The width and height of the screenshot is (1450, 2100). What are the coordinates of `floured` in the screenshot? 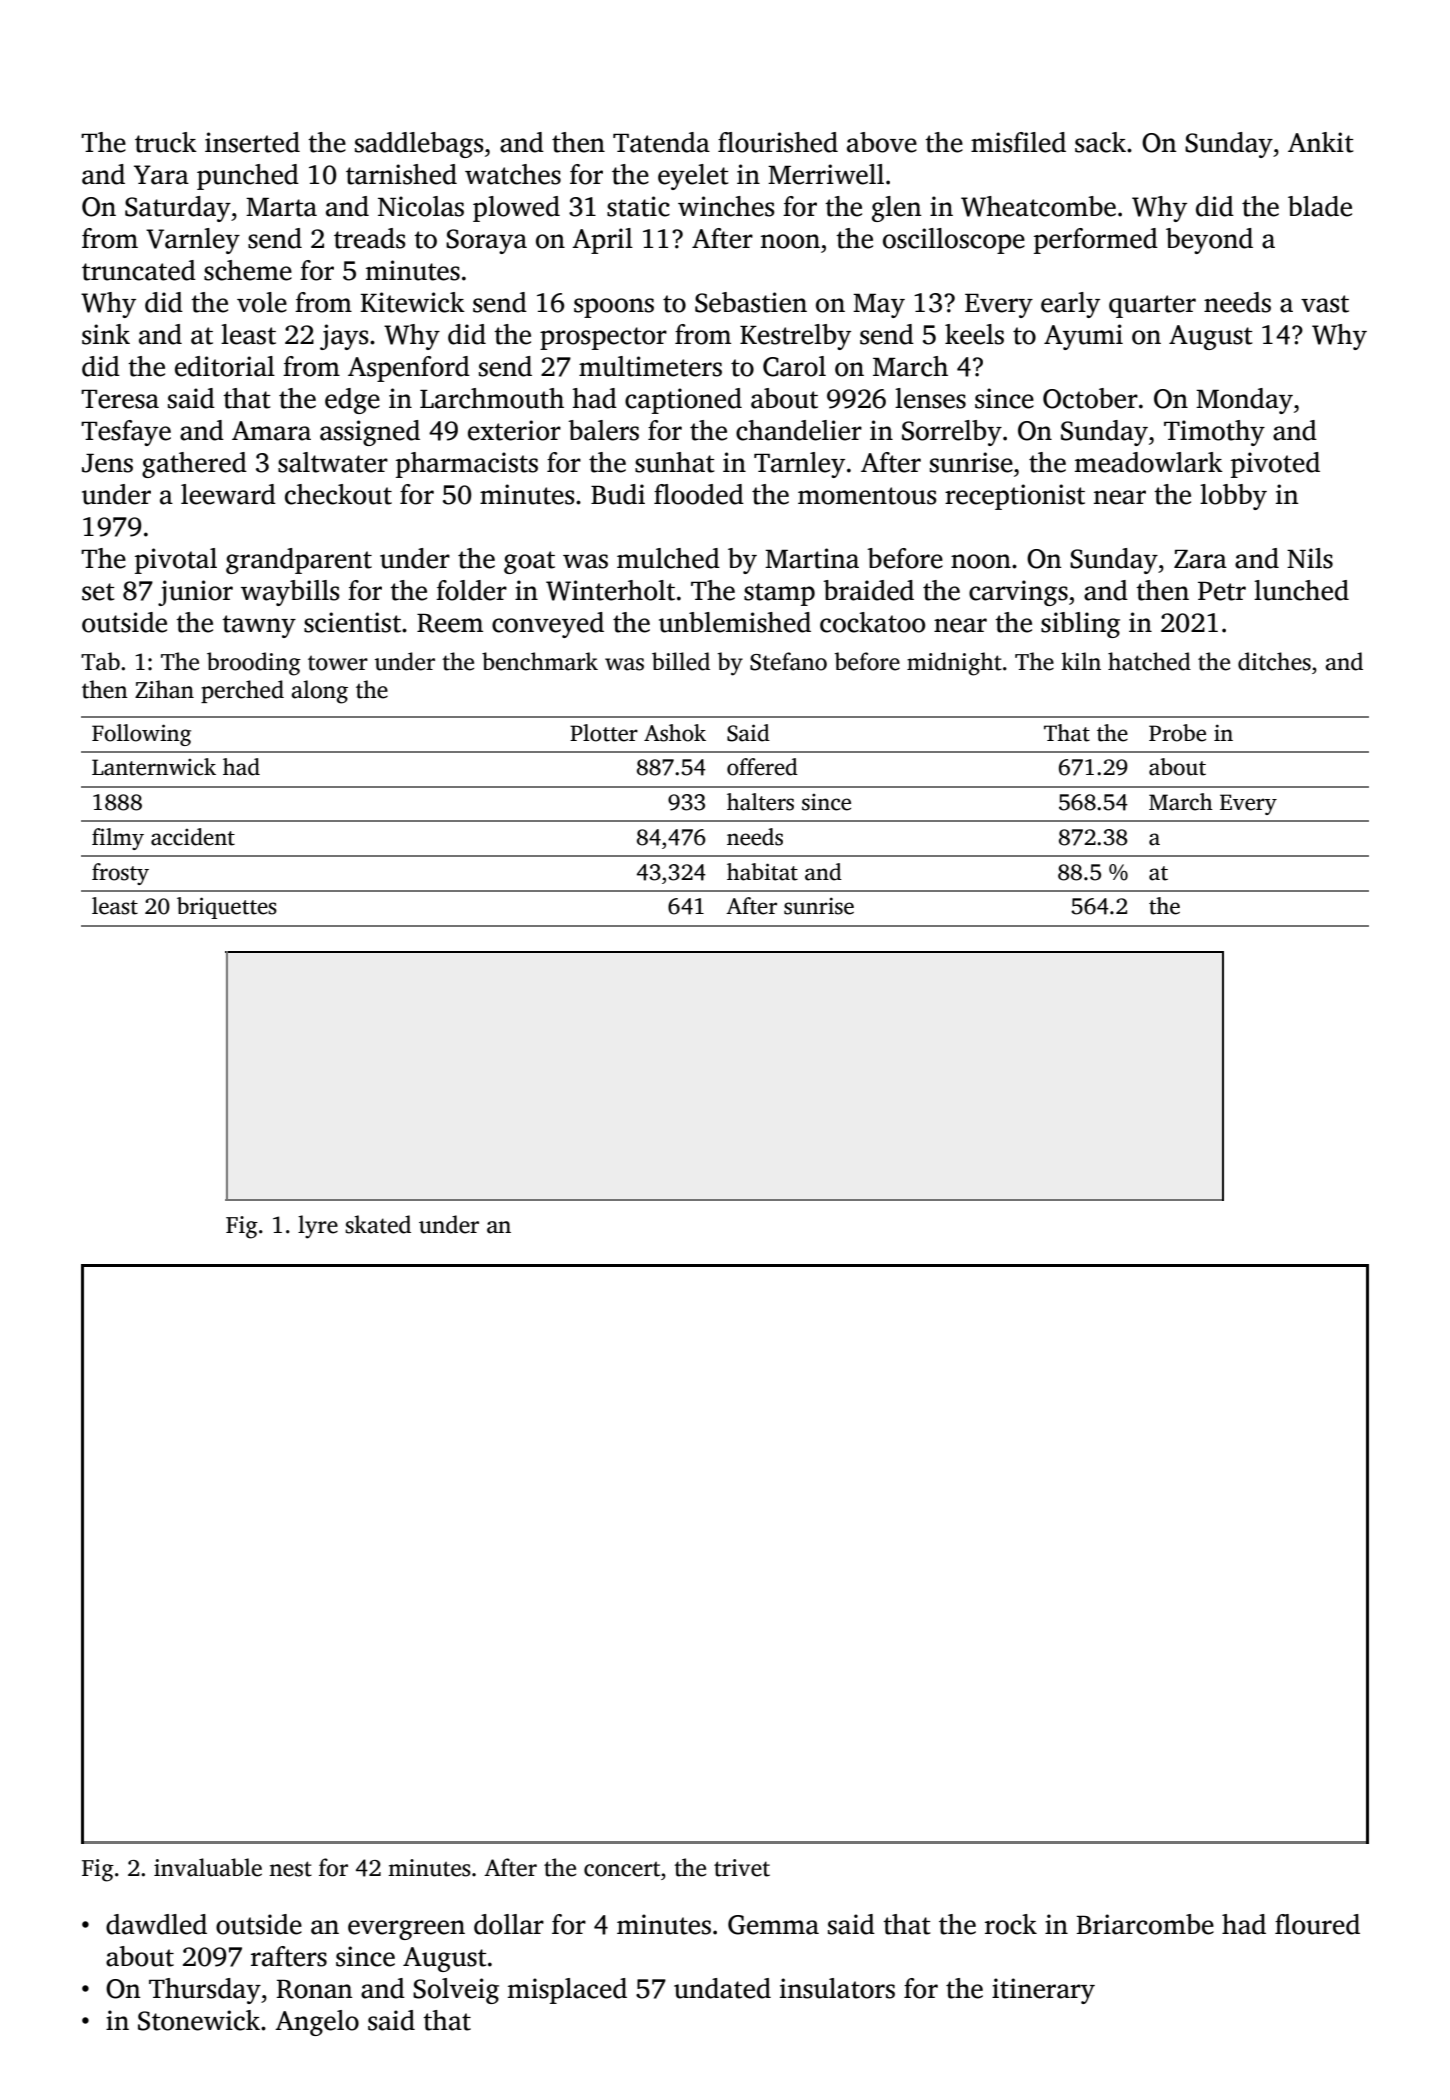 It's located at (1317, 1924).
